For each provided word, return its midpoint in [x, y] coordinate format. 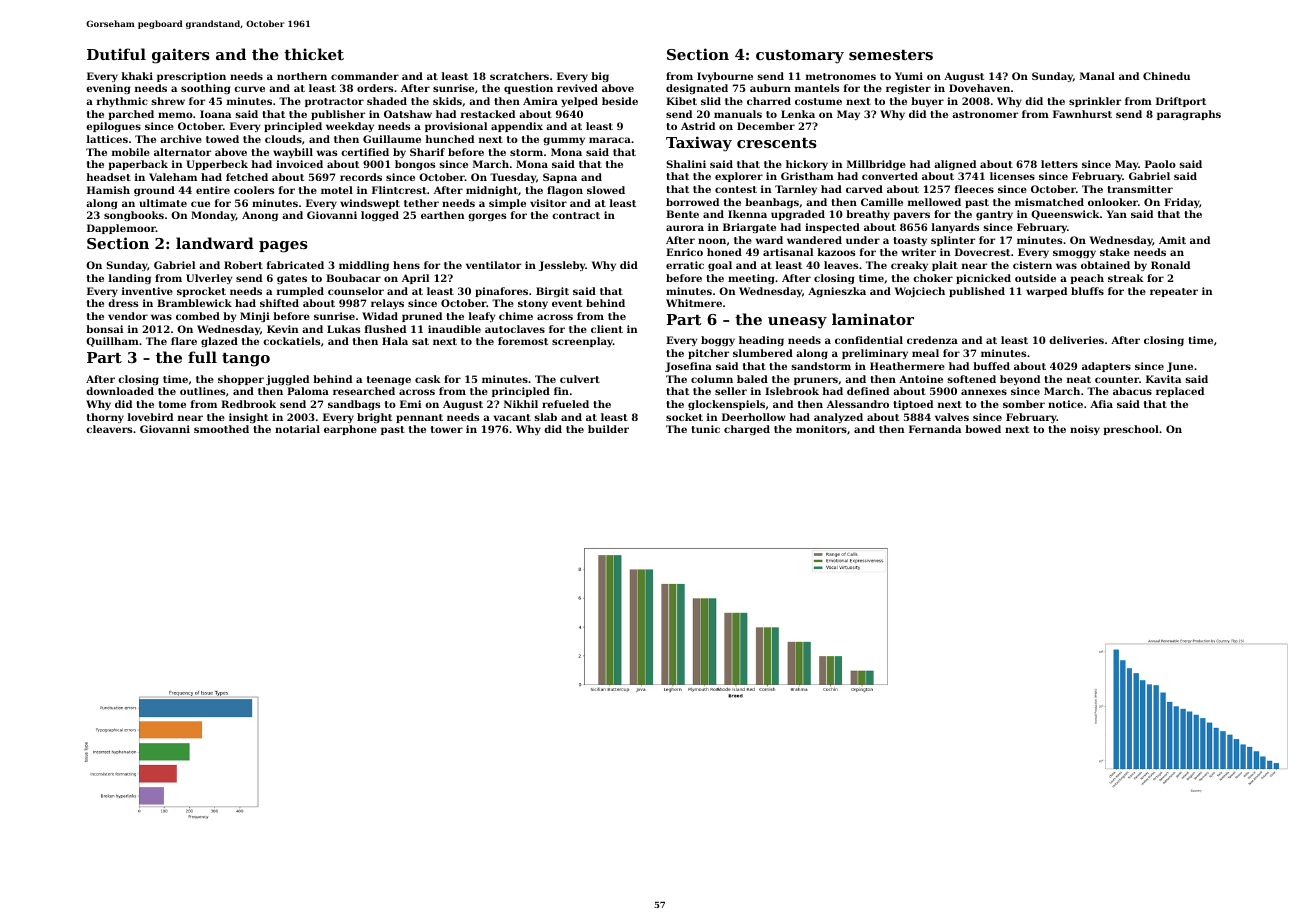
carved [864, 189]
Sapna [560, 178]
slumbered [763, 353]
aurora [685, 228]
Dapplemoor [121, 229]
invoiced [299, 164]
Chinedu [1166, 76]
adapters [1106, 367]
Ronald [1170, 265]
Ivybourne [725, 77]
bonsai [104, 329]
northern [302, 76]
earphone [350, 430]
